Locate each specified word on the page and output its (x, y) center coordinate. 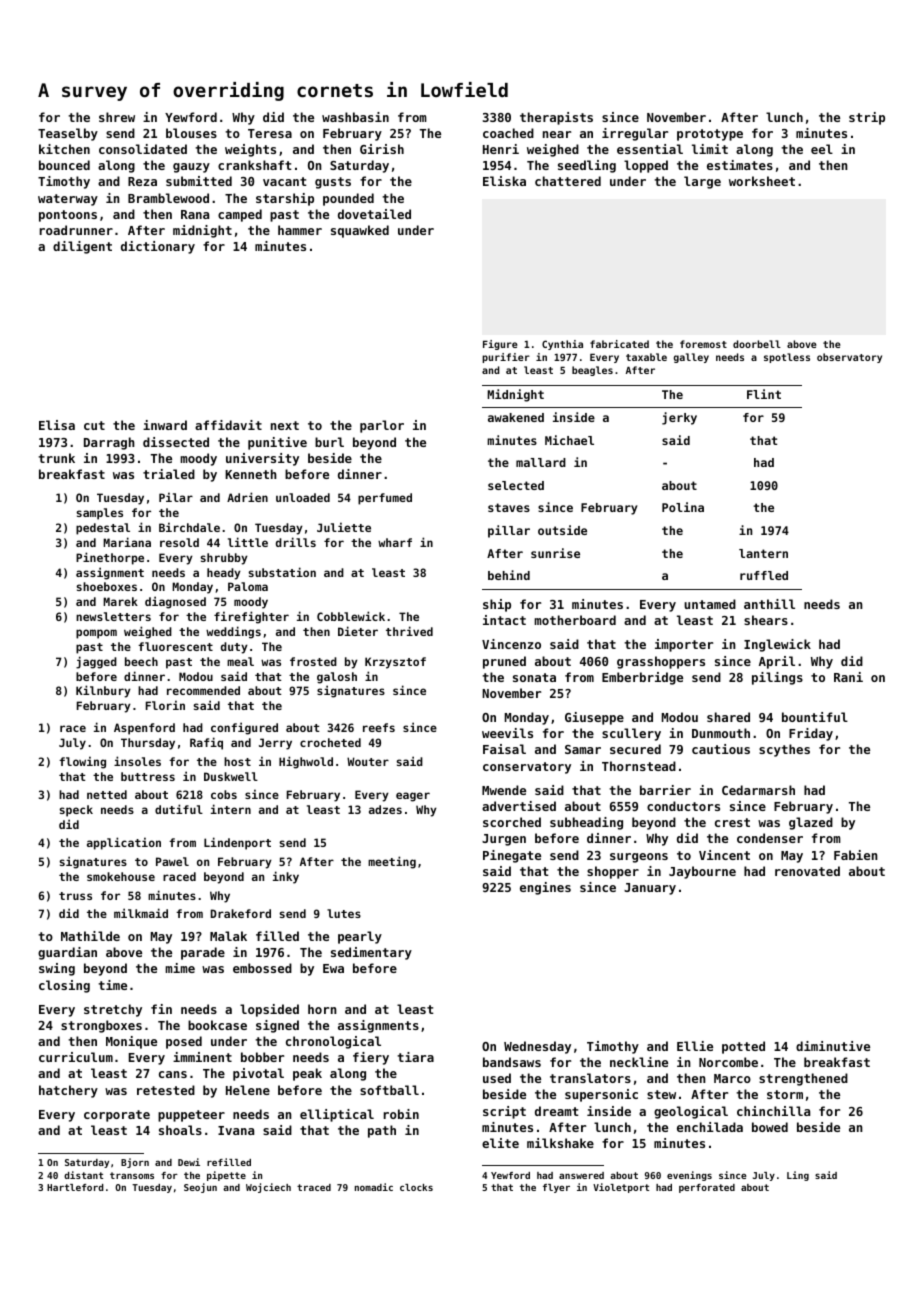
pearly (360, 937)
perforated (707, 1188)
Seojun (200, 1188)
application (124, 843)
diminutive (833, 1046)
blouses (191, 133)
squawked (360, 231)
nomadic (374, 1187)
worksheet (762, 181)
